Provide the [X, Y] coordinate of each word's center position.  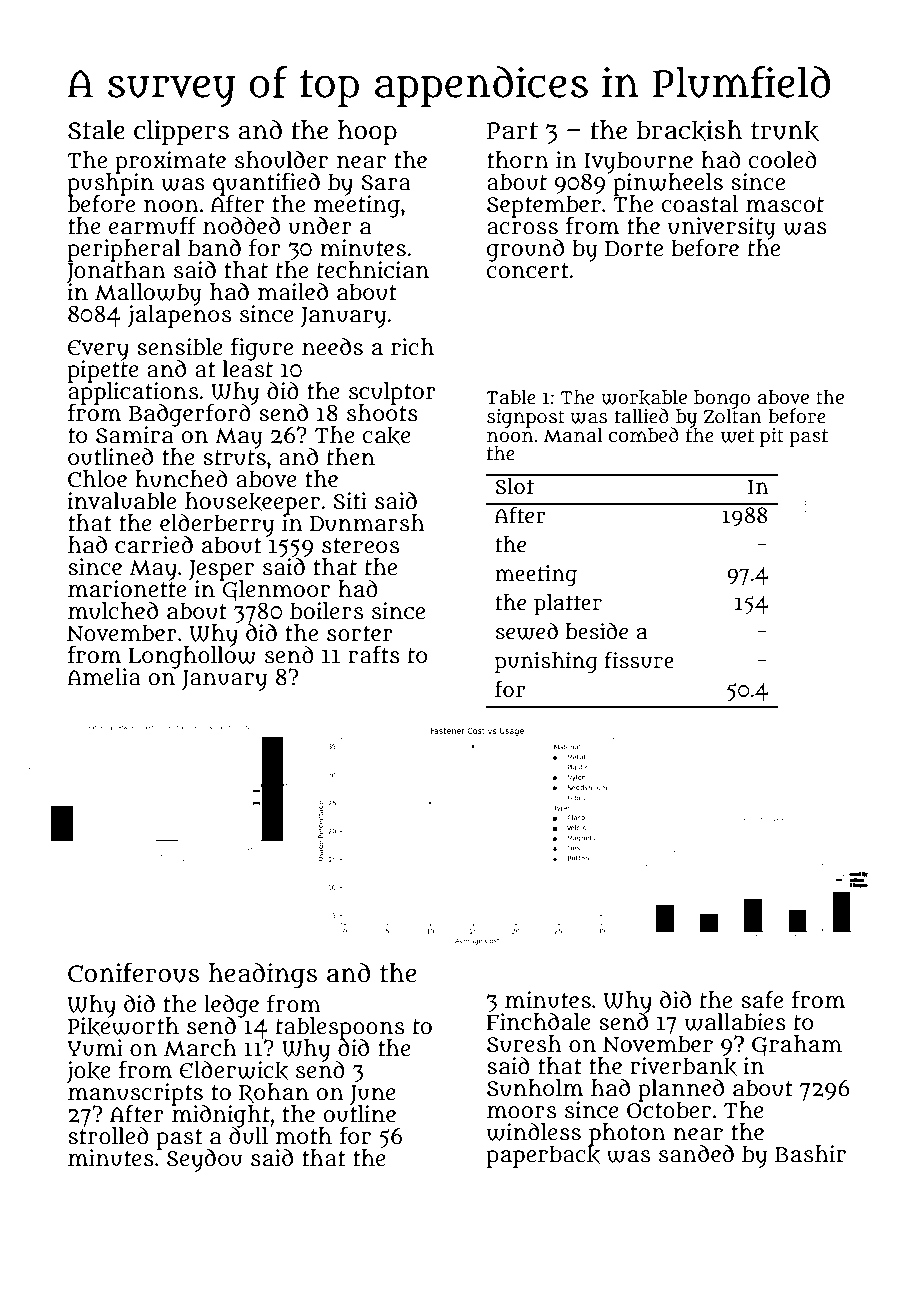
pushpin [111, 184]
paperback [543, 1156]
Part [512, 131]
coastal [699, 204]
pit [772, 437]
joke [89, 1072]
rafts [374, 655]
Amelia [104, 677]
